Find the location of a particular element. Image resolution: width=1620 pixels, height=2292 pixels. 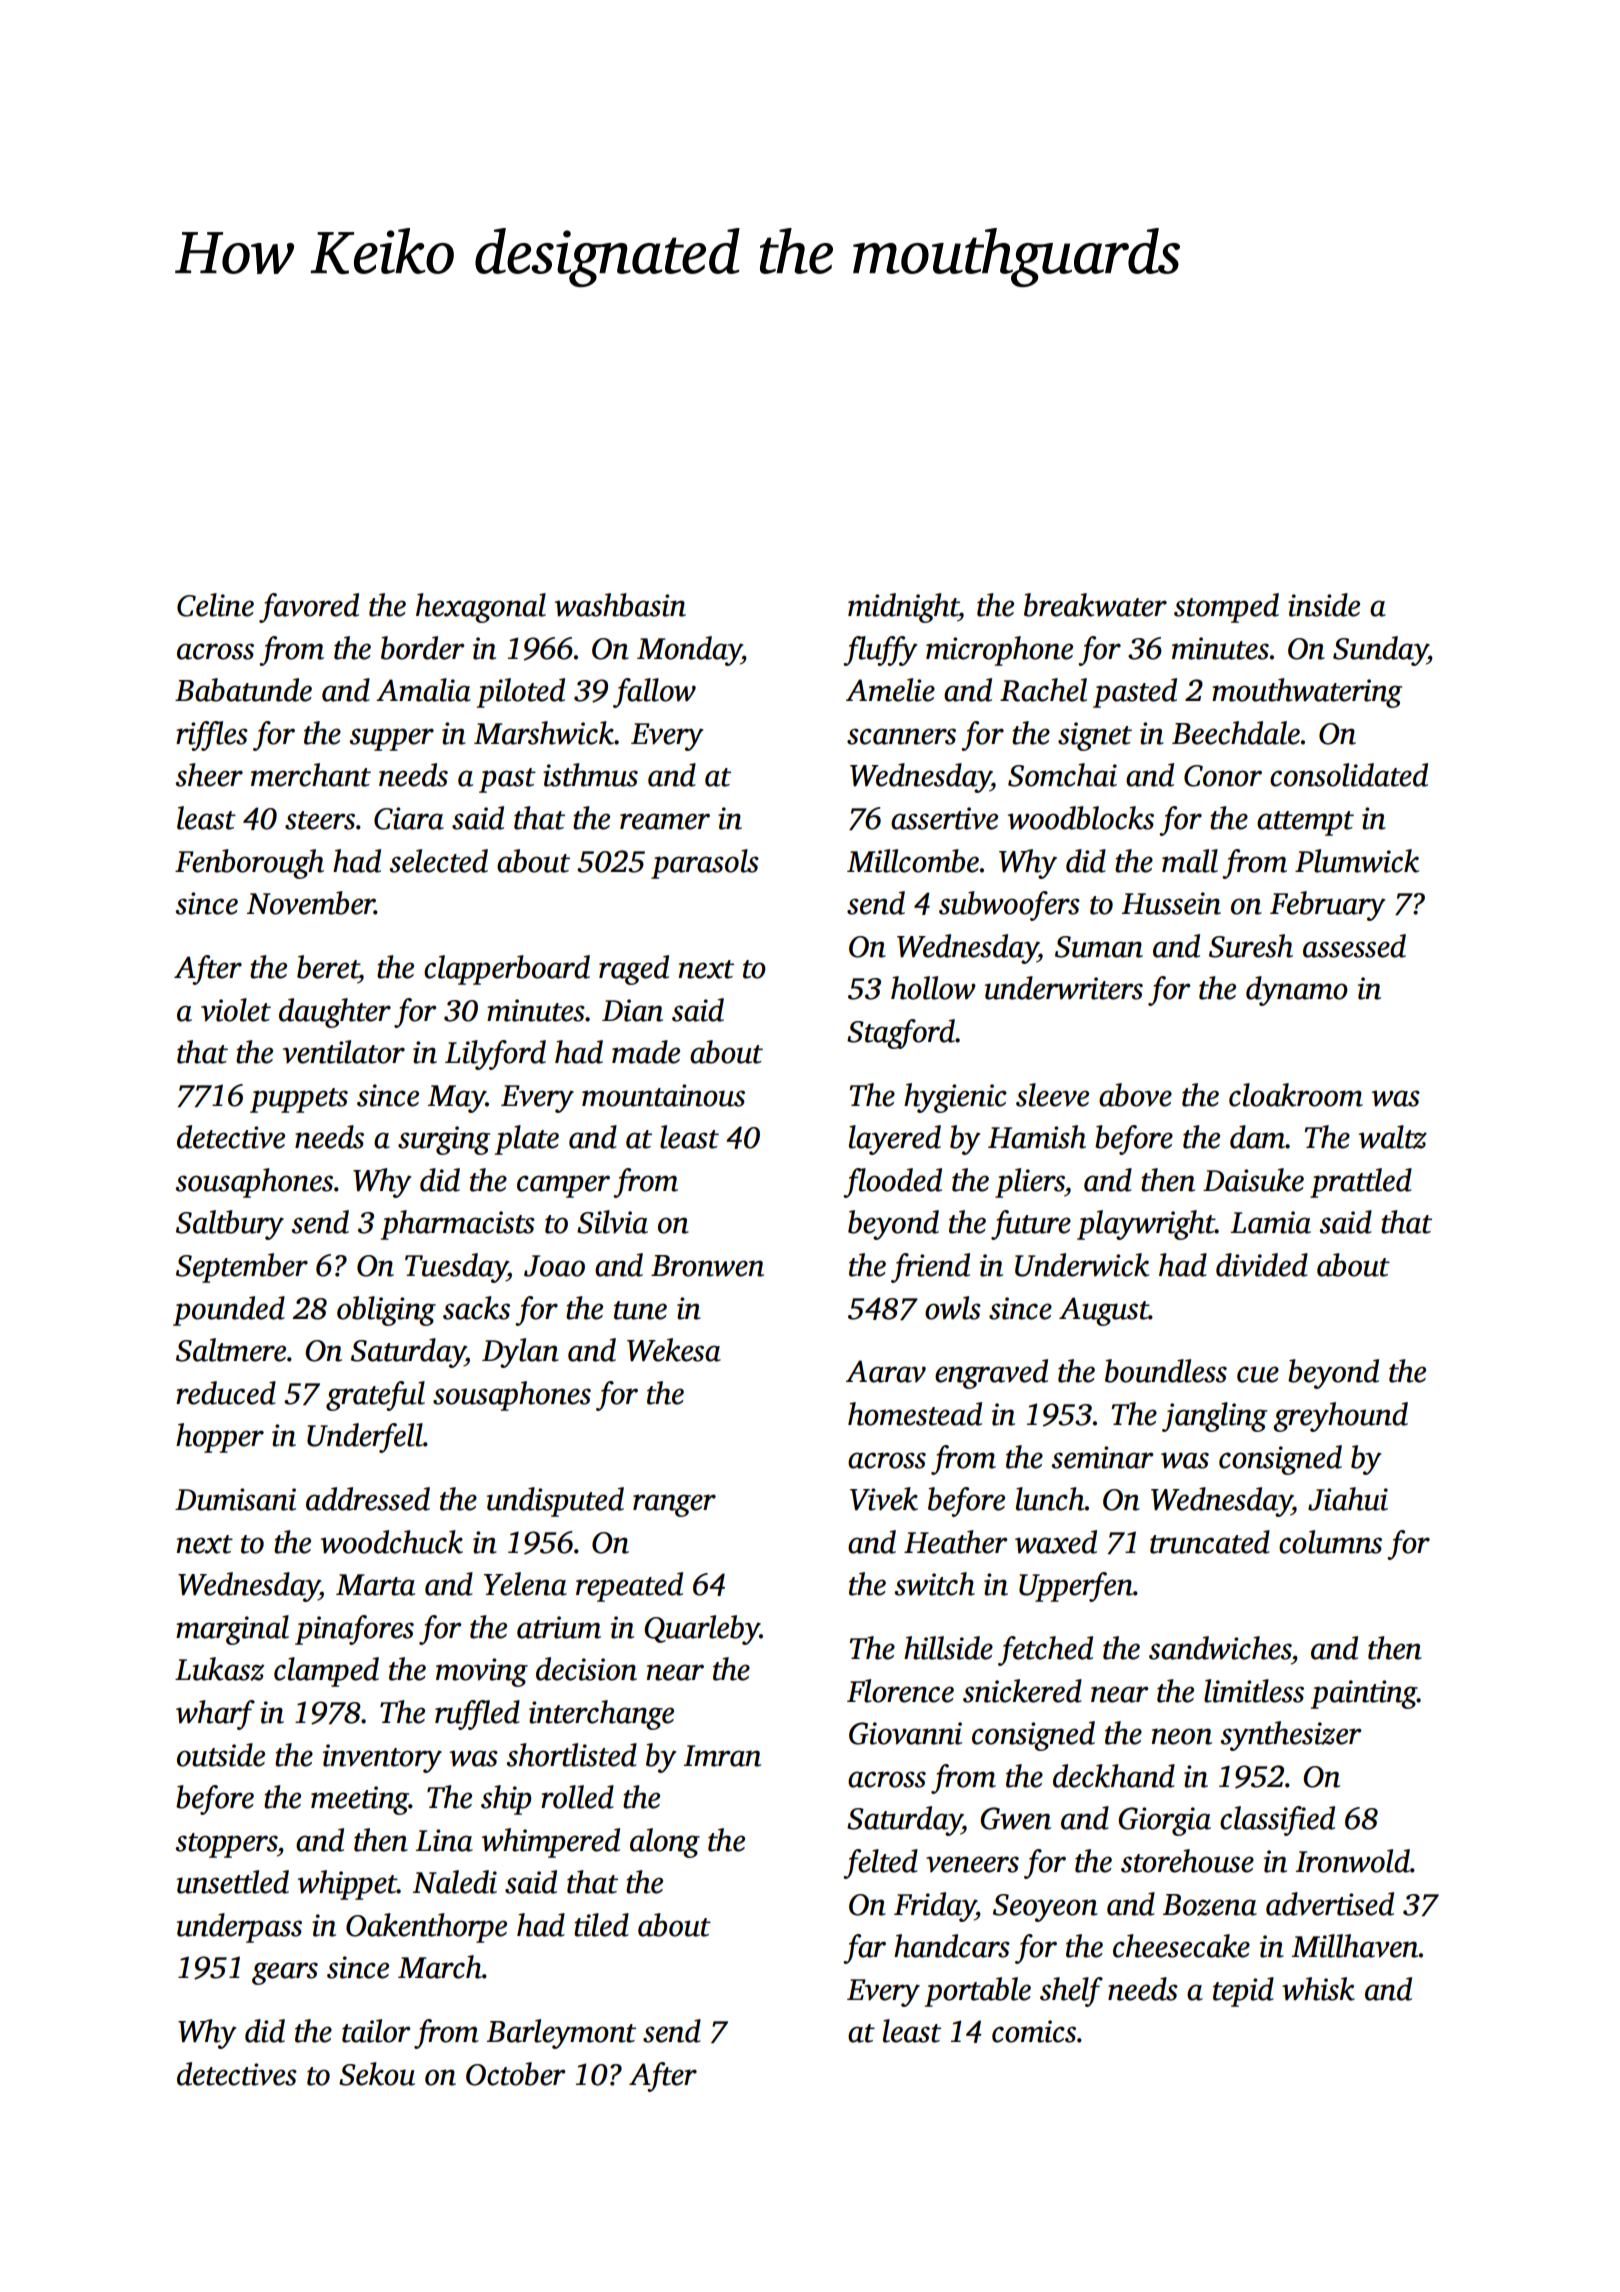

February is located at coordinates (1327, 906).
